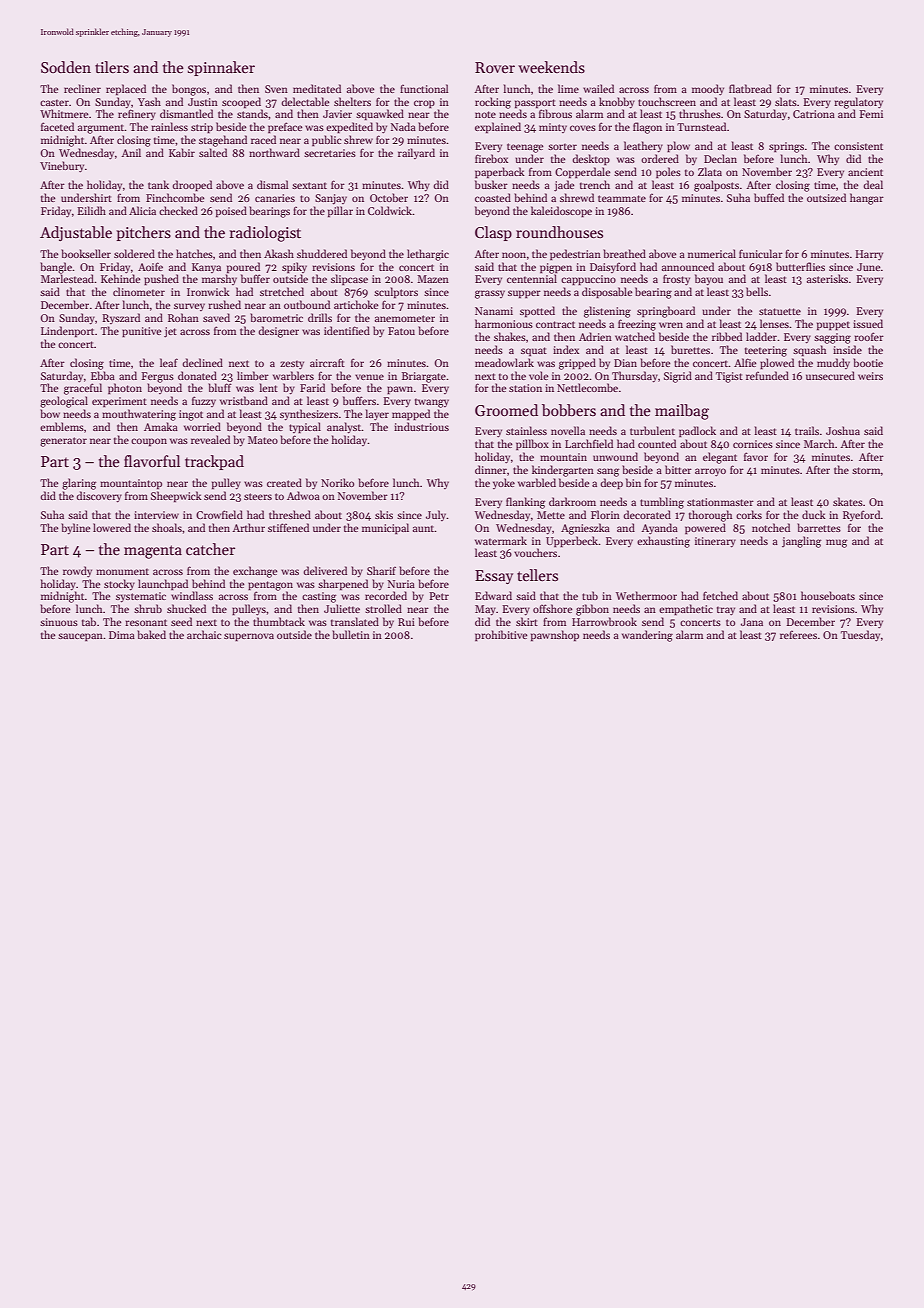 Image resolution: width=924 pixels, height=1308 pixels. Describe the element at coordinates (67, 331) in the screenshot. I see `Lindenport` at that location.
